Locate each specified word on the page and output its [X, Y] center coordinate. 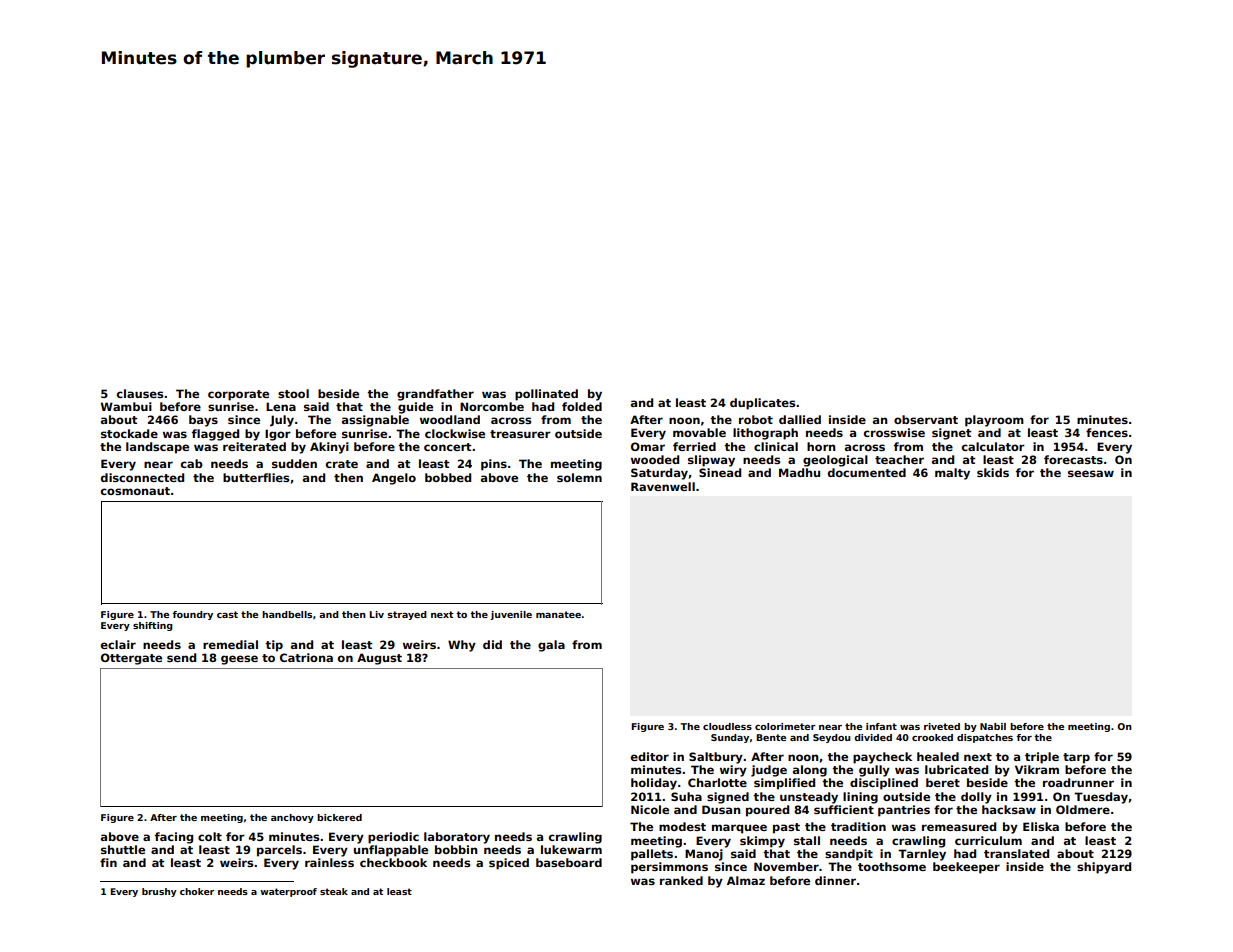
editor [650, 756]
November [786, 866]
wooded [655, 459]
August [379, 659]
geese [239, 660]
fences [1107, 432]
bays [203, 421]
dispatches [985, 738]
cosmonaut [135, 491]
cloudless [727, 726]
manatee [558, 614]
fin [108, 862]
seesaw [1091, 473]
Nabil [993, 726]
